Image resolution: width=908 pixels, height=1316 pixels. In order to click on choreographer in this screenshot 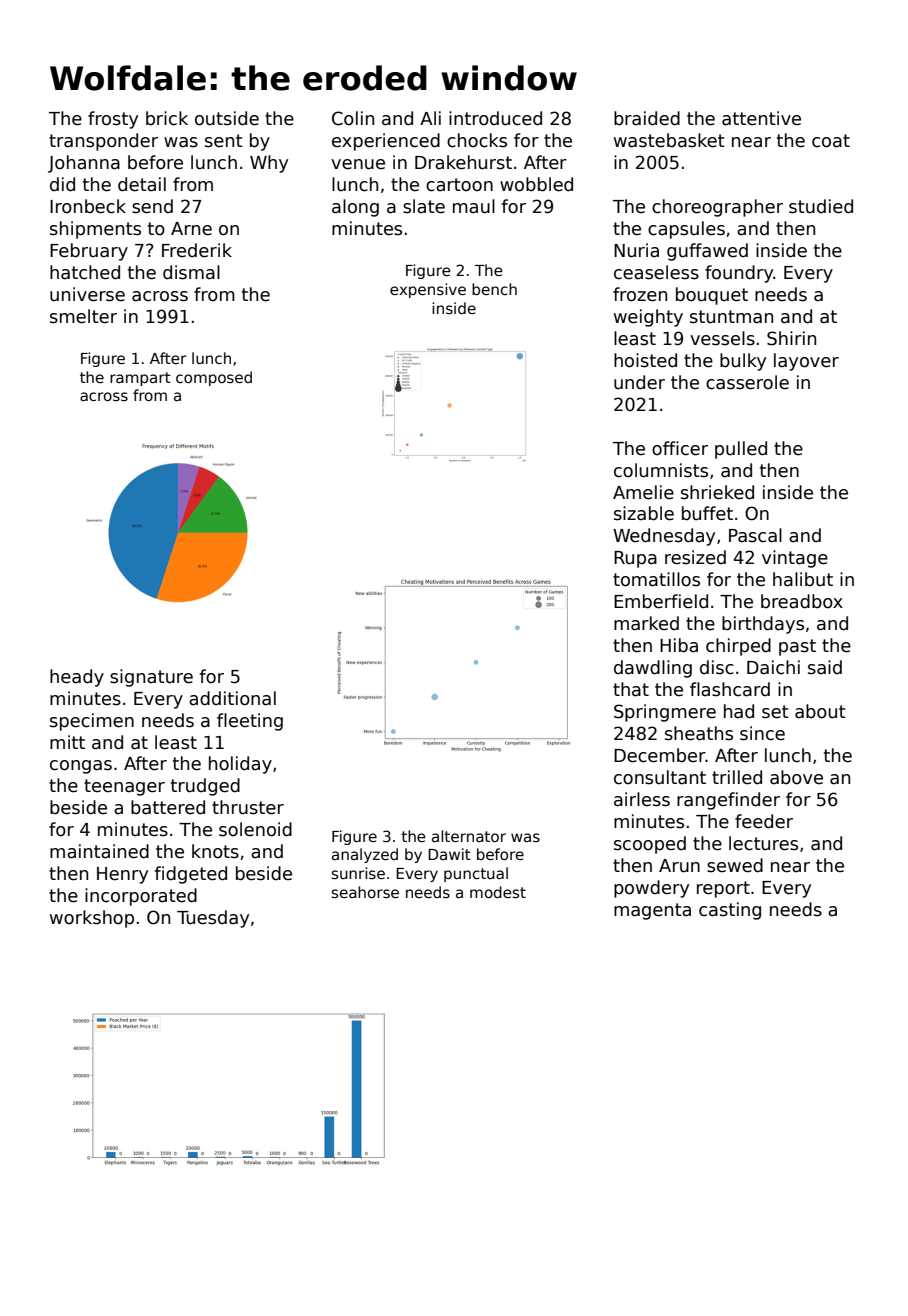, I will do `click(717, 208)`.
